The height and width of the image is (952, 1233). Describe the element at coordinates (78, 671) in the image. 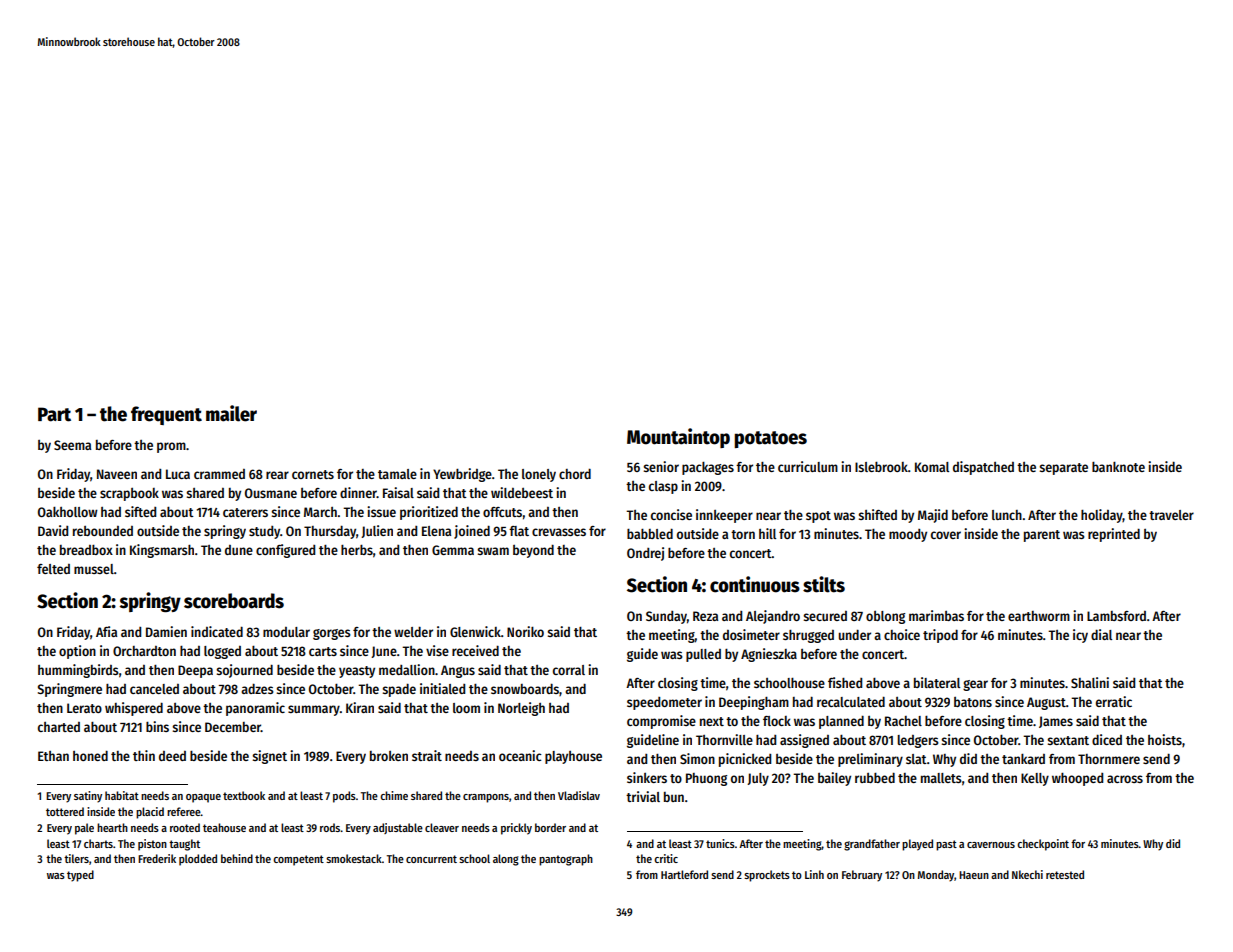

I see `hummingbirds` at that location.
